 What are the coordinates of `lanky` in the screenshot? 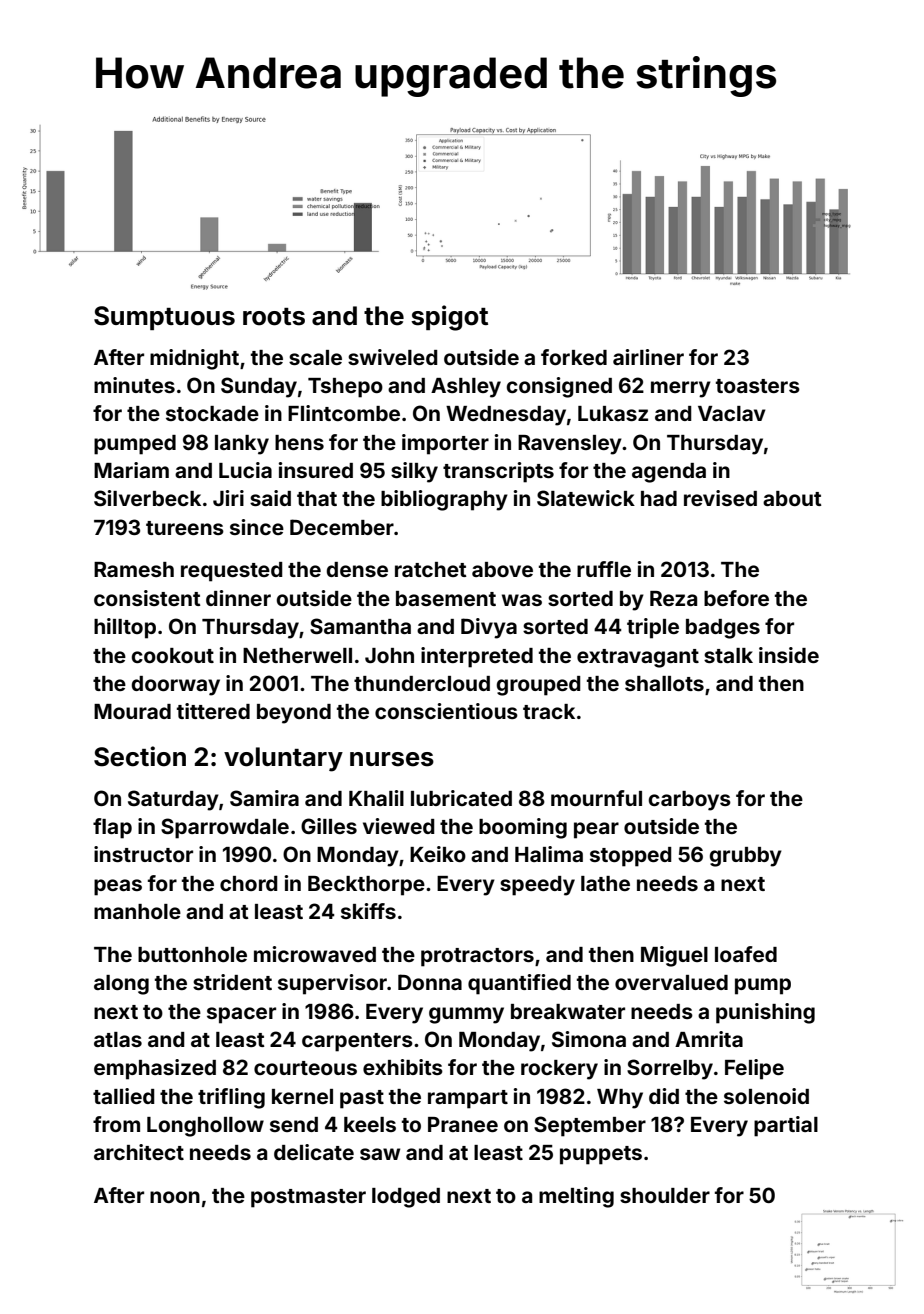 It's located at (242, 445).
